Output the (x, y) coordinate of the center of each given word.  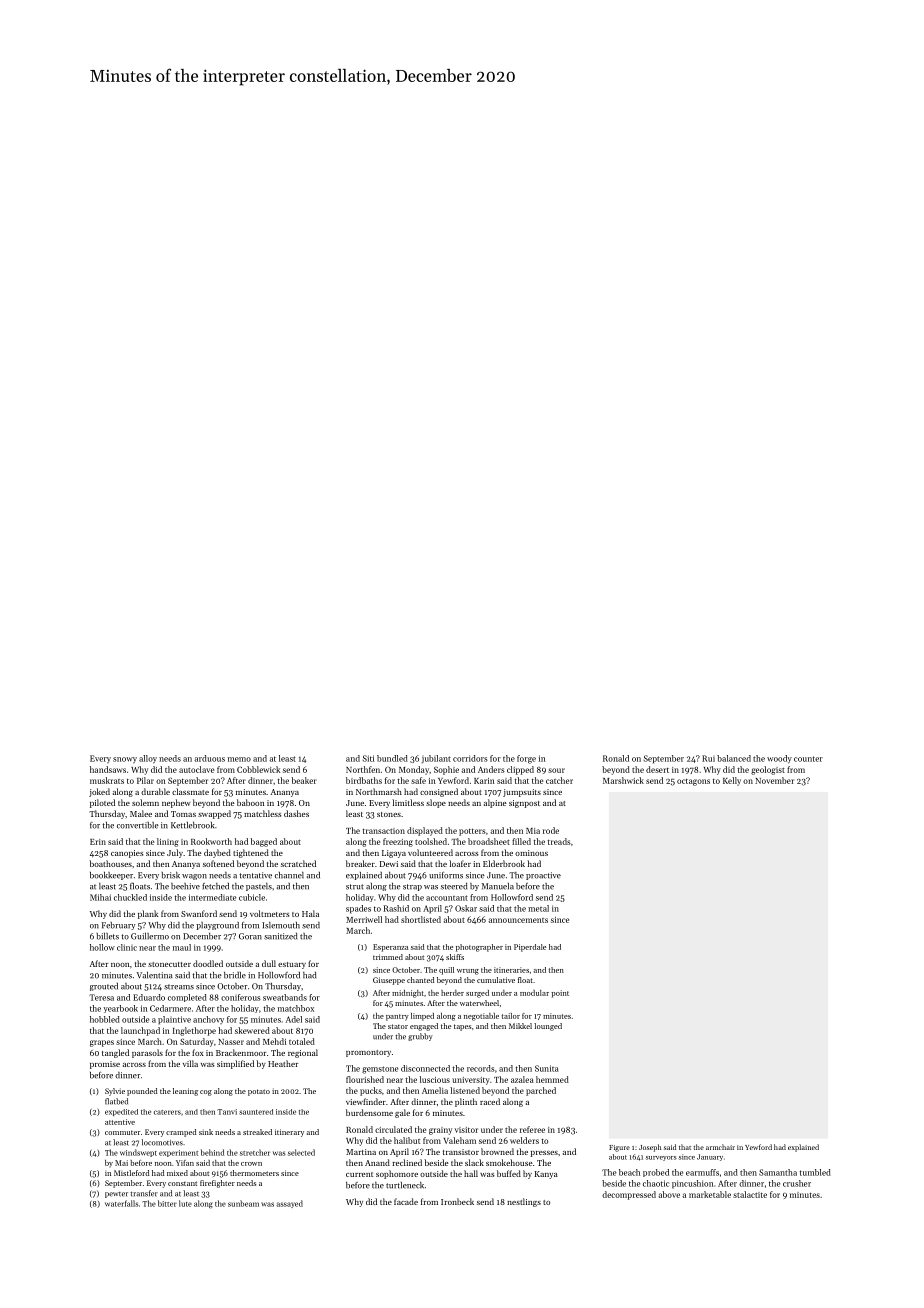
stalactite (750, 1194)
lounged (548, 1027)
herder (452, 993)
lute (185, 1203)
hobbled (105, 1019)
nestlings (524, 1202)
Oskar (466, 908)
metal (538, 908)
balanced (734, 758)
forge (526, 759)
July (175, 853)
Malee (141, 813)
